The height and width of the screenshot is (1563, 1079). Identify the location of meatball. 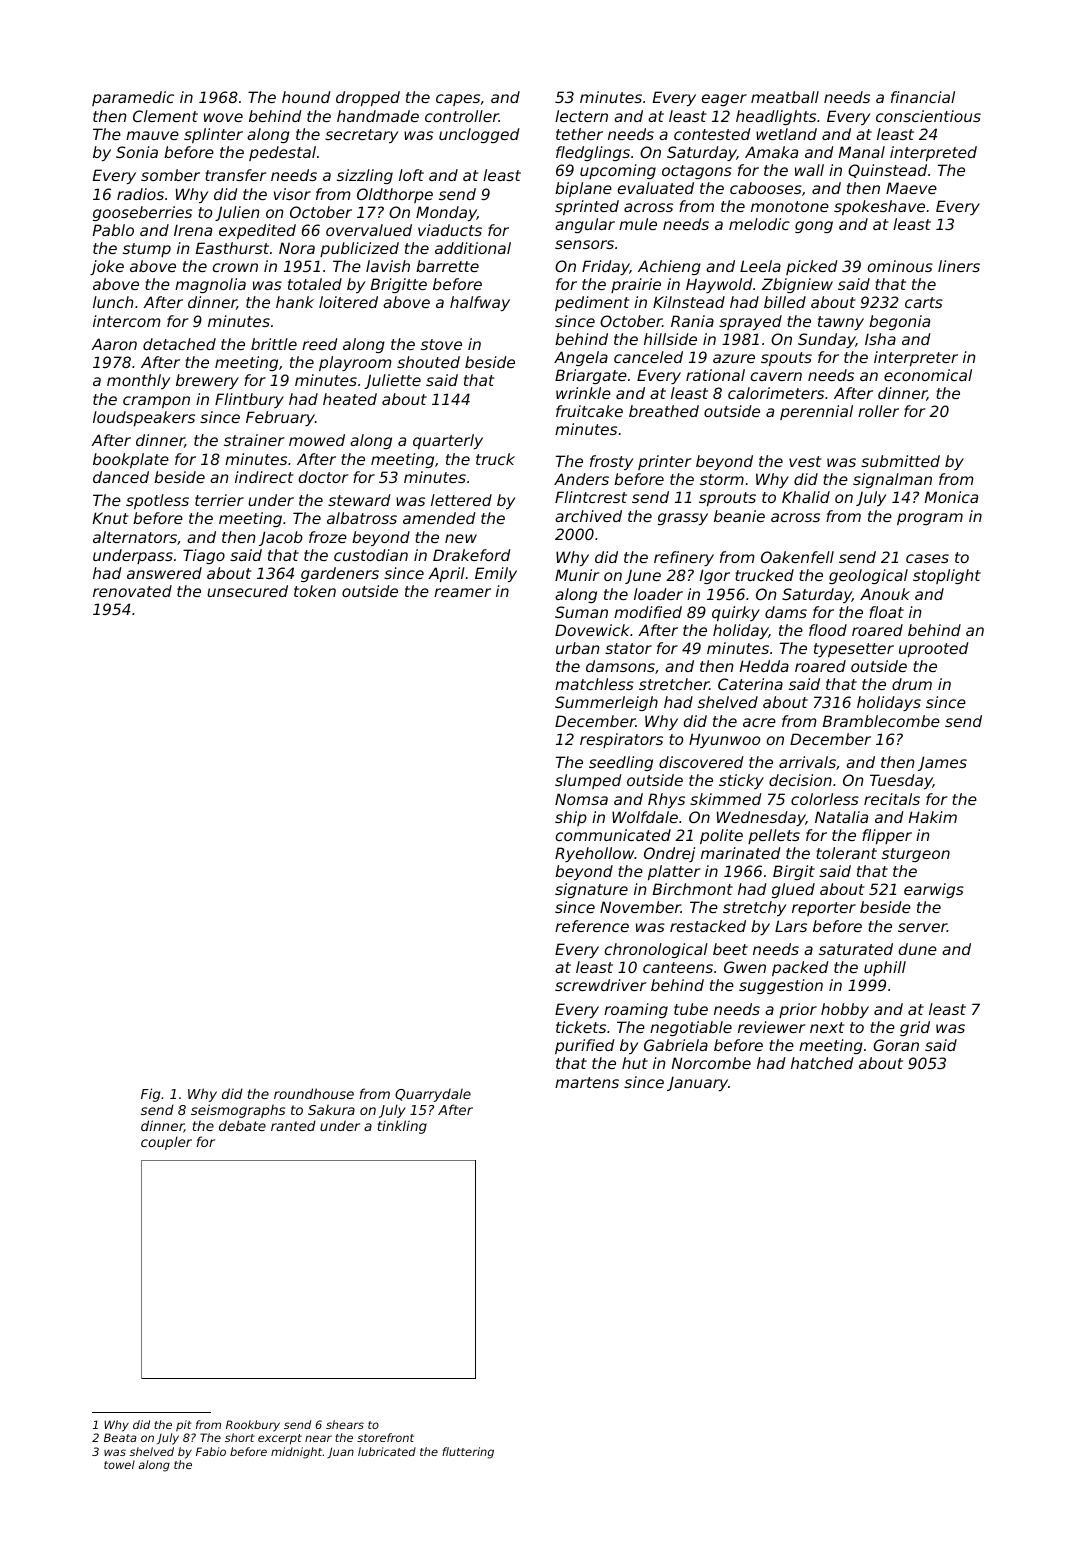
(785, 97).
